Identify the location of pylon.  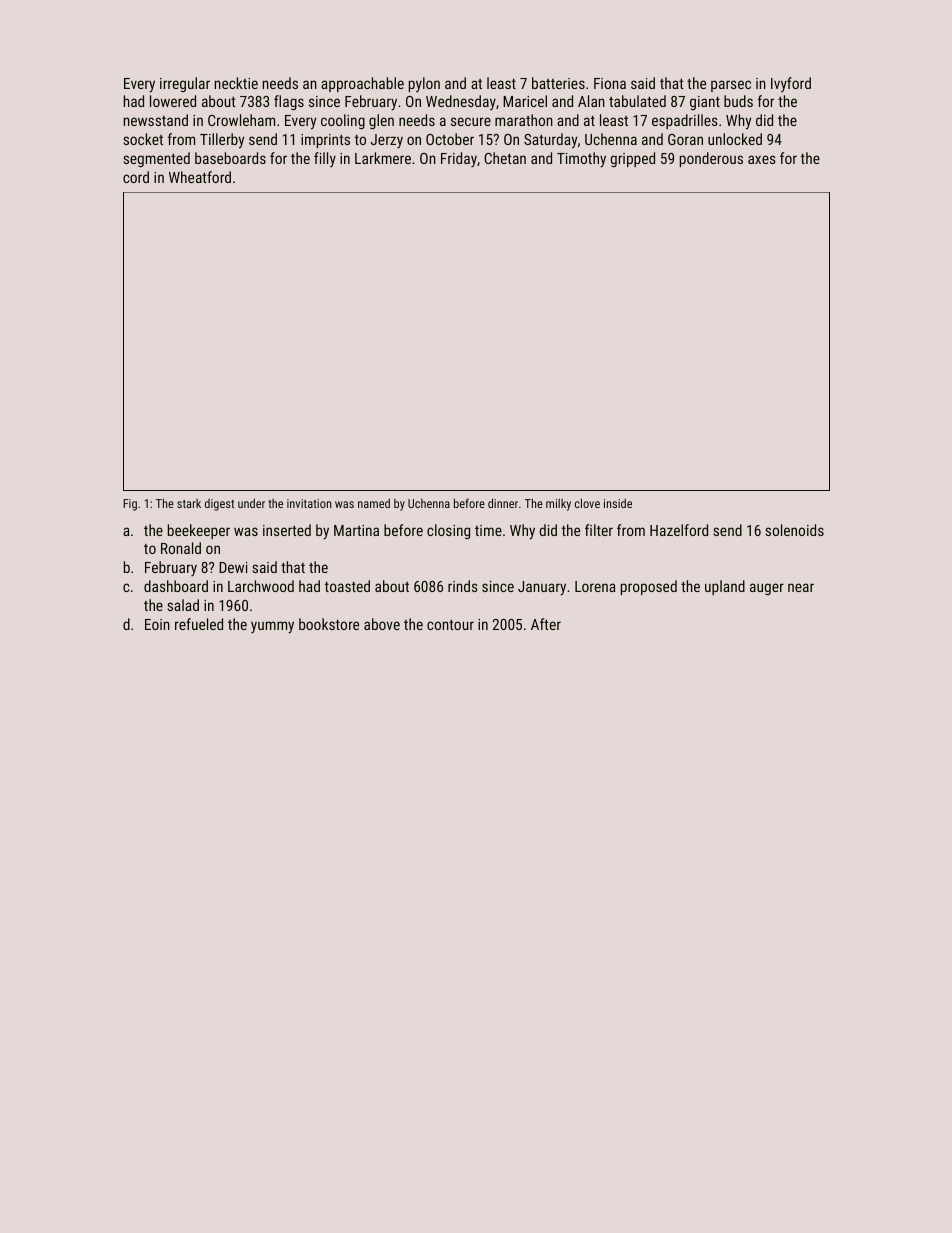
(424, 84).
